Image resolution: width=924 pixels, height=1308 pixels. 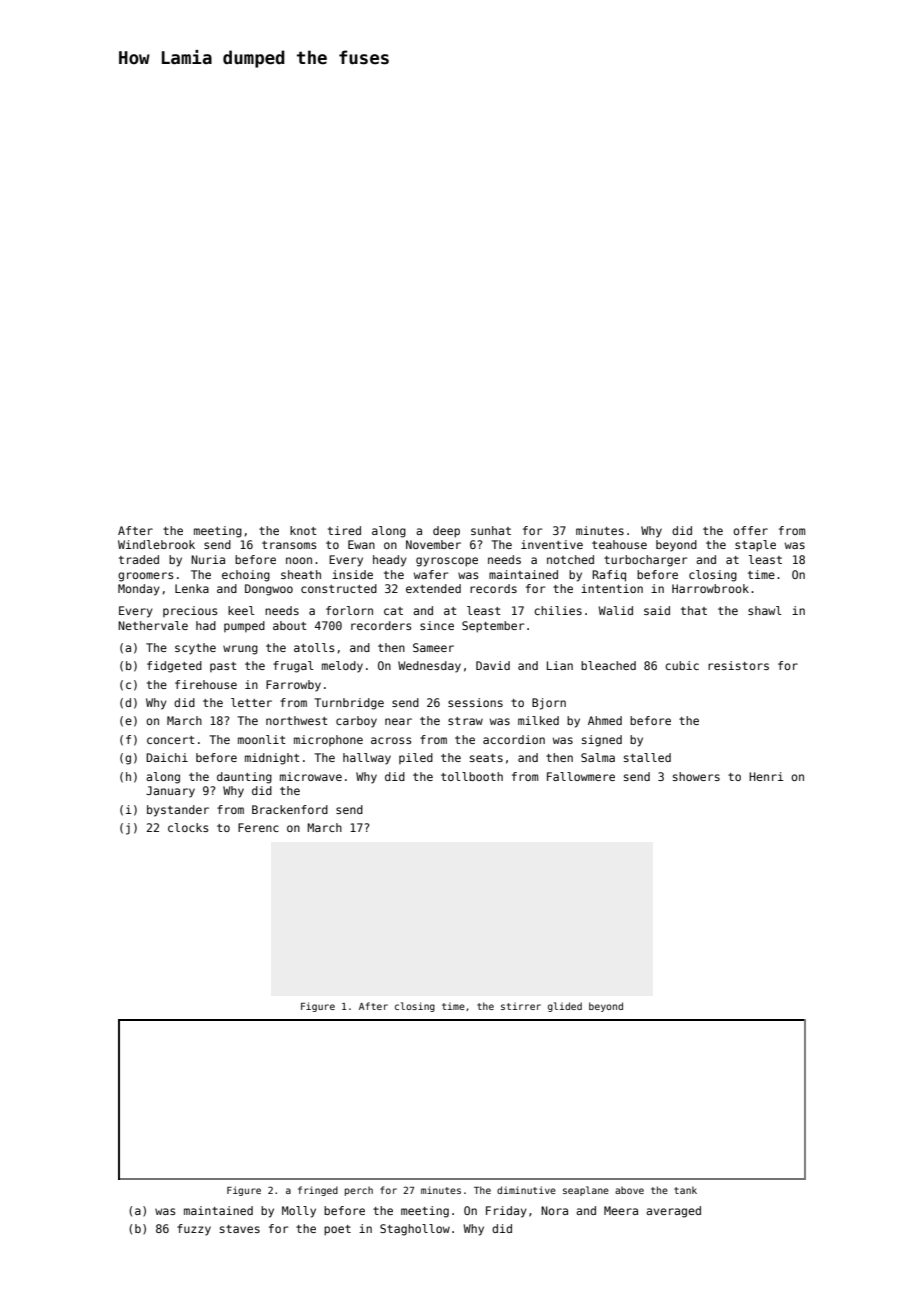 What do you see at coordinates (359, 1191) in the document?
I see `perch` at bounding box center [359, 1191].
